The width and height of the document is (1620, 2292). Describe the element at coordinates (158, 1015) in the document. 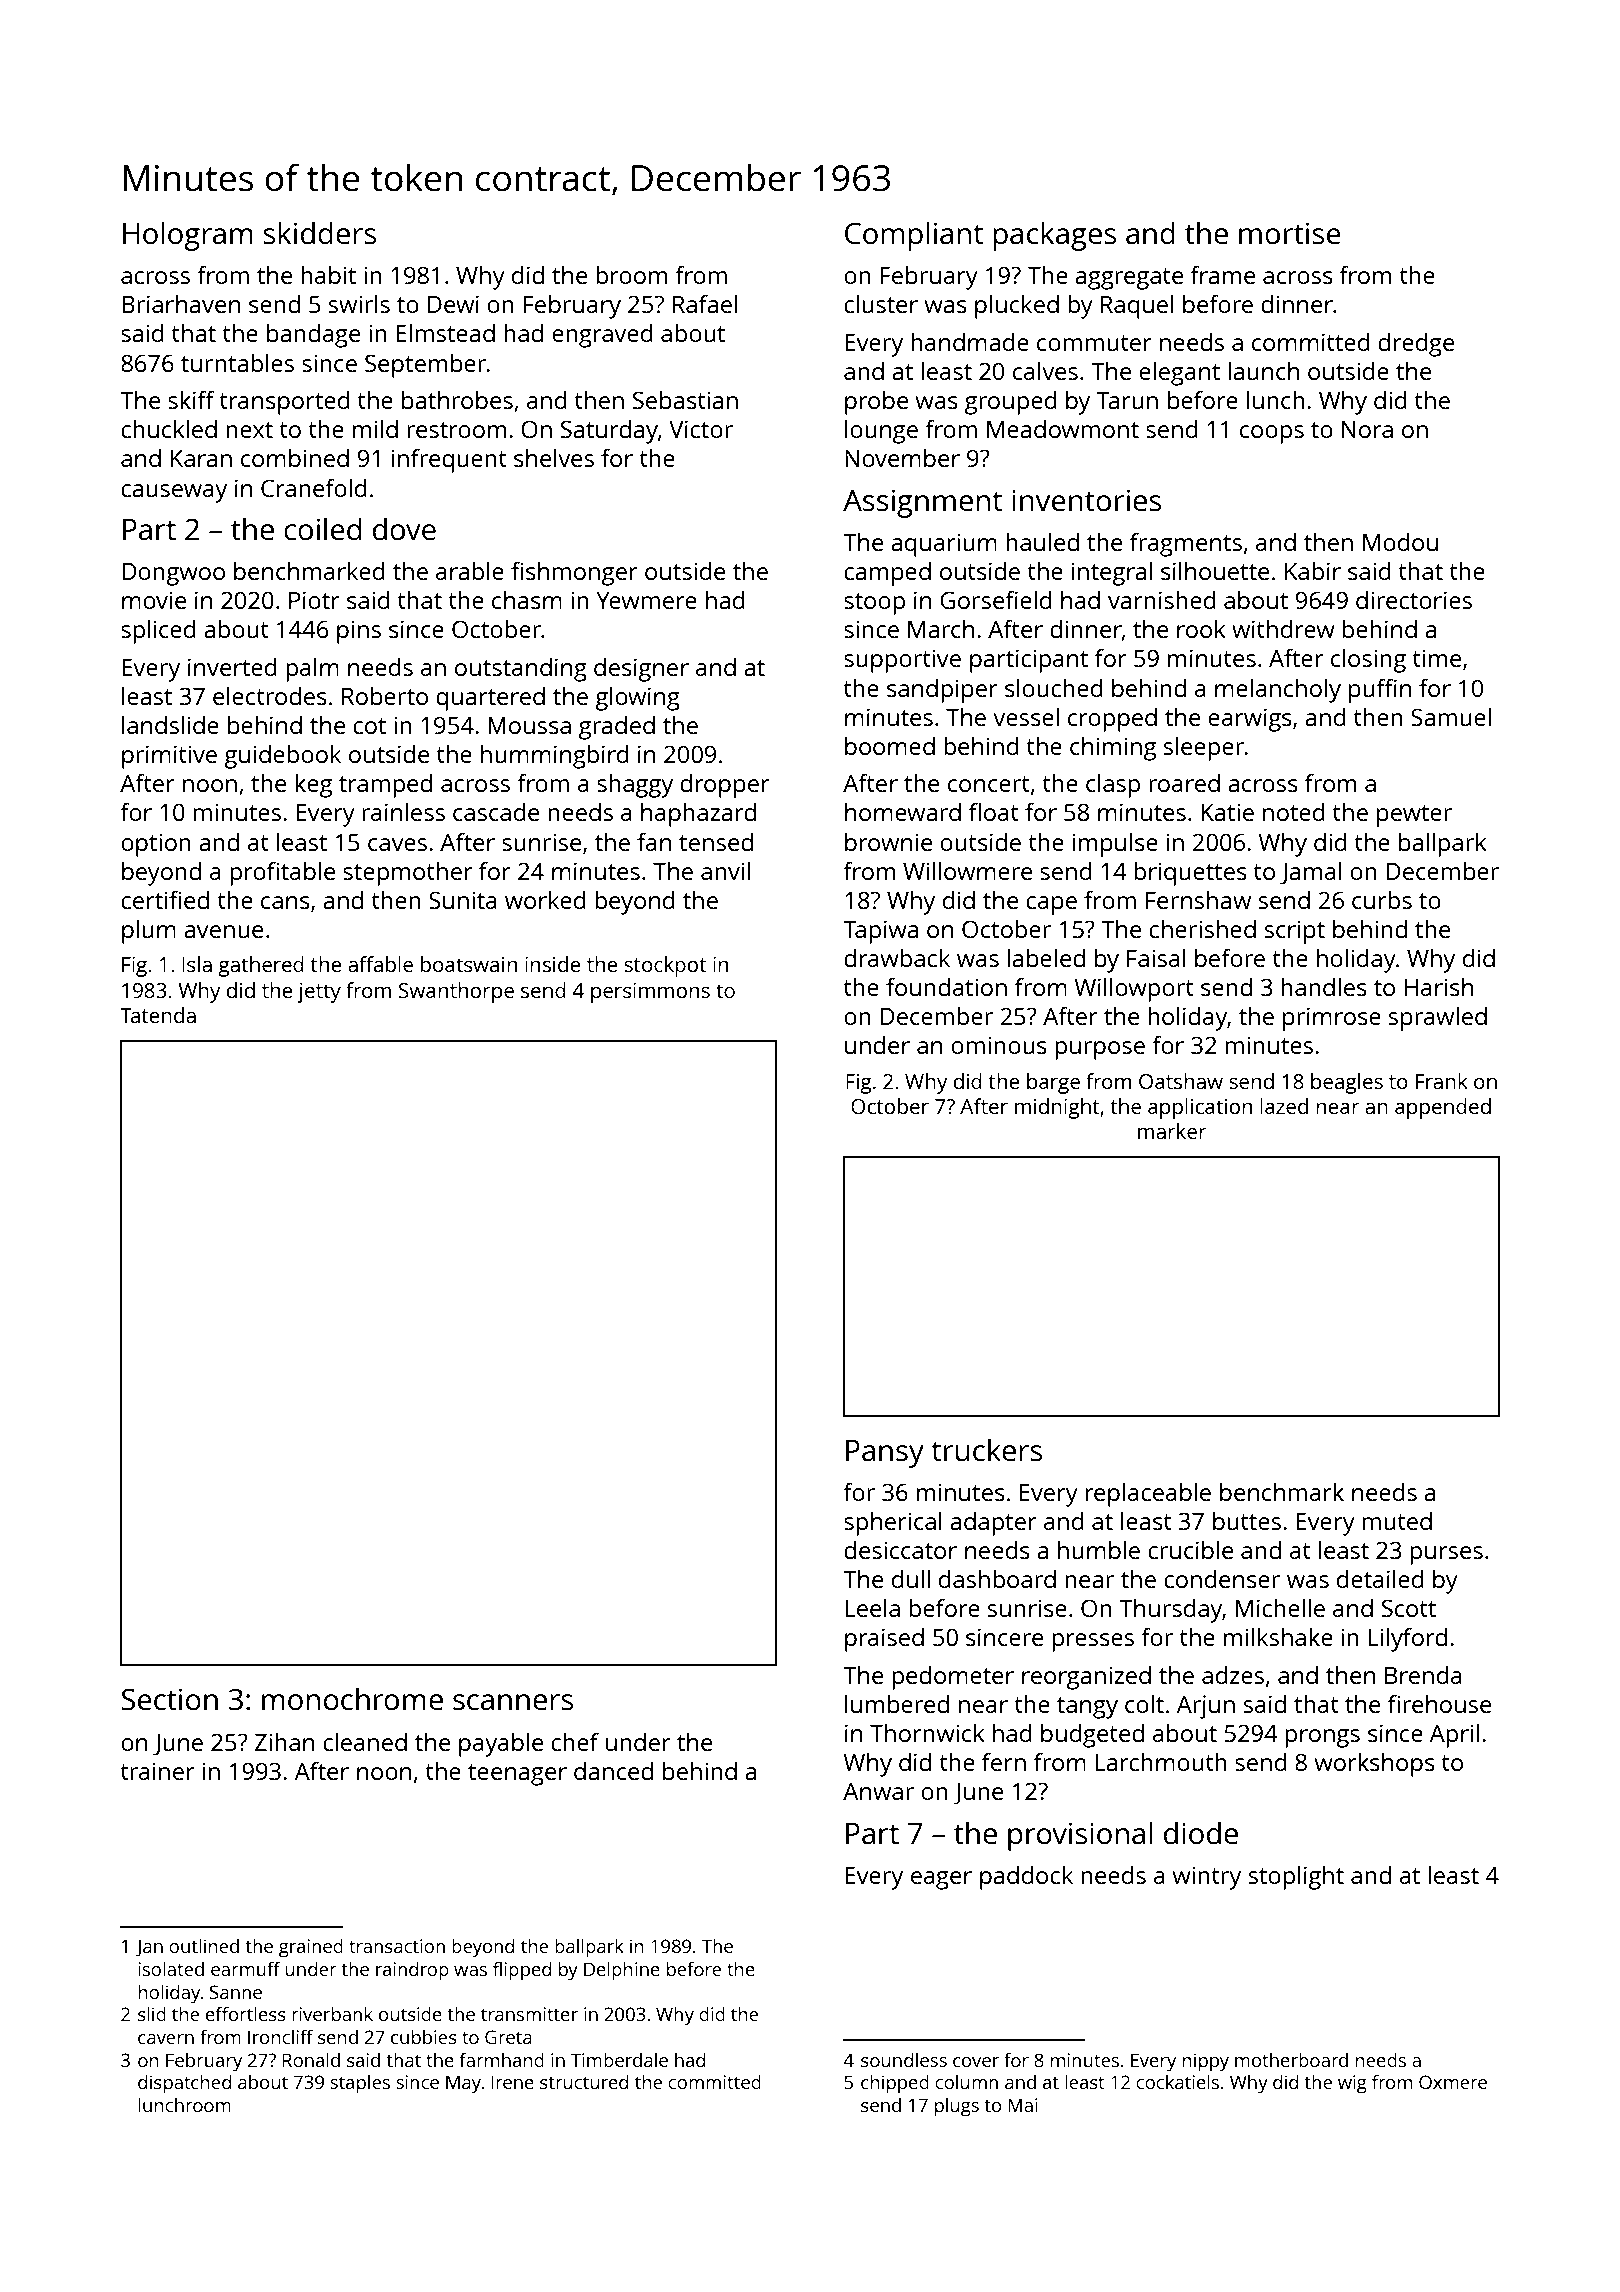

I see `Tatenda` at that location.
